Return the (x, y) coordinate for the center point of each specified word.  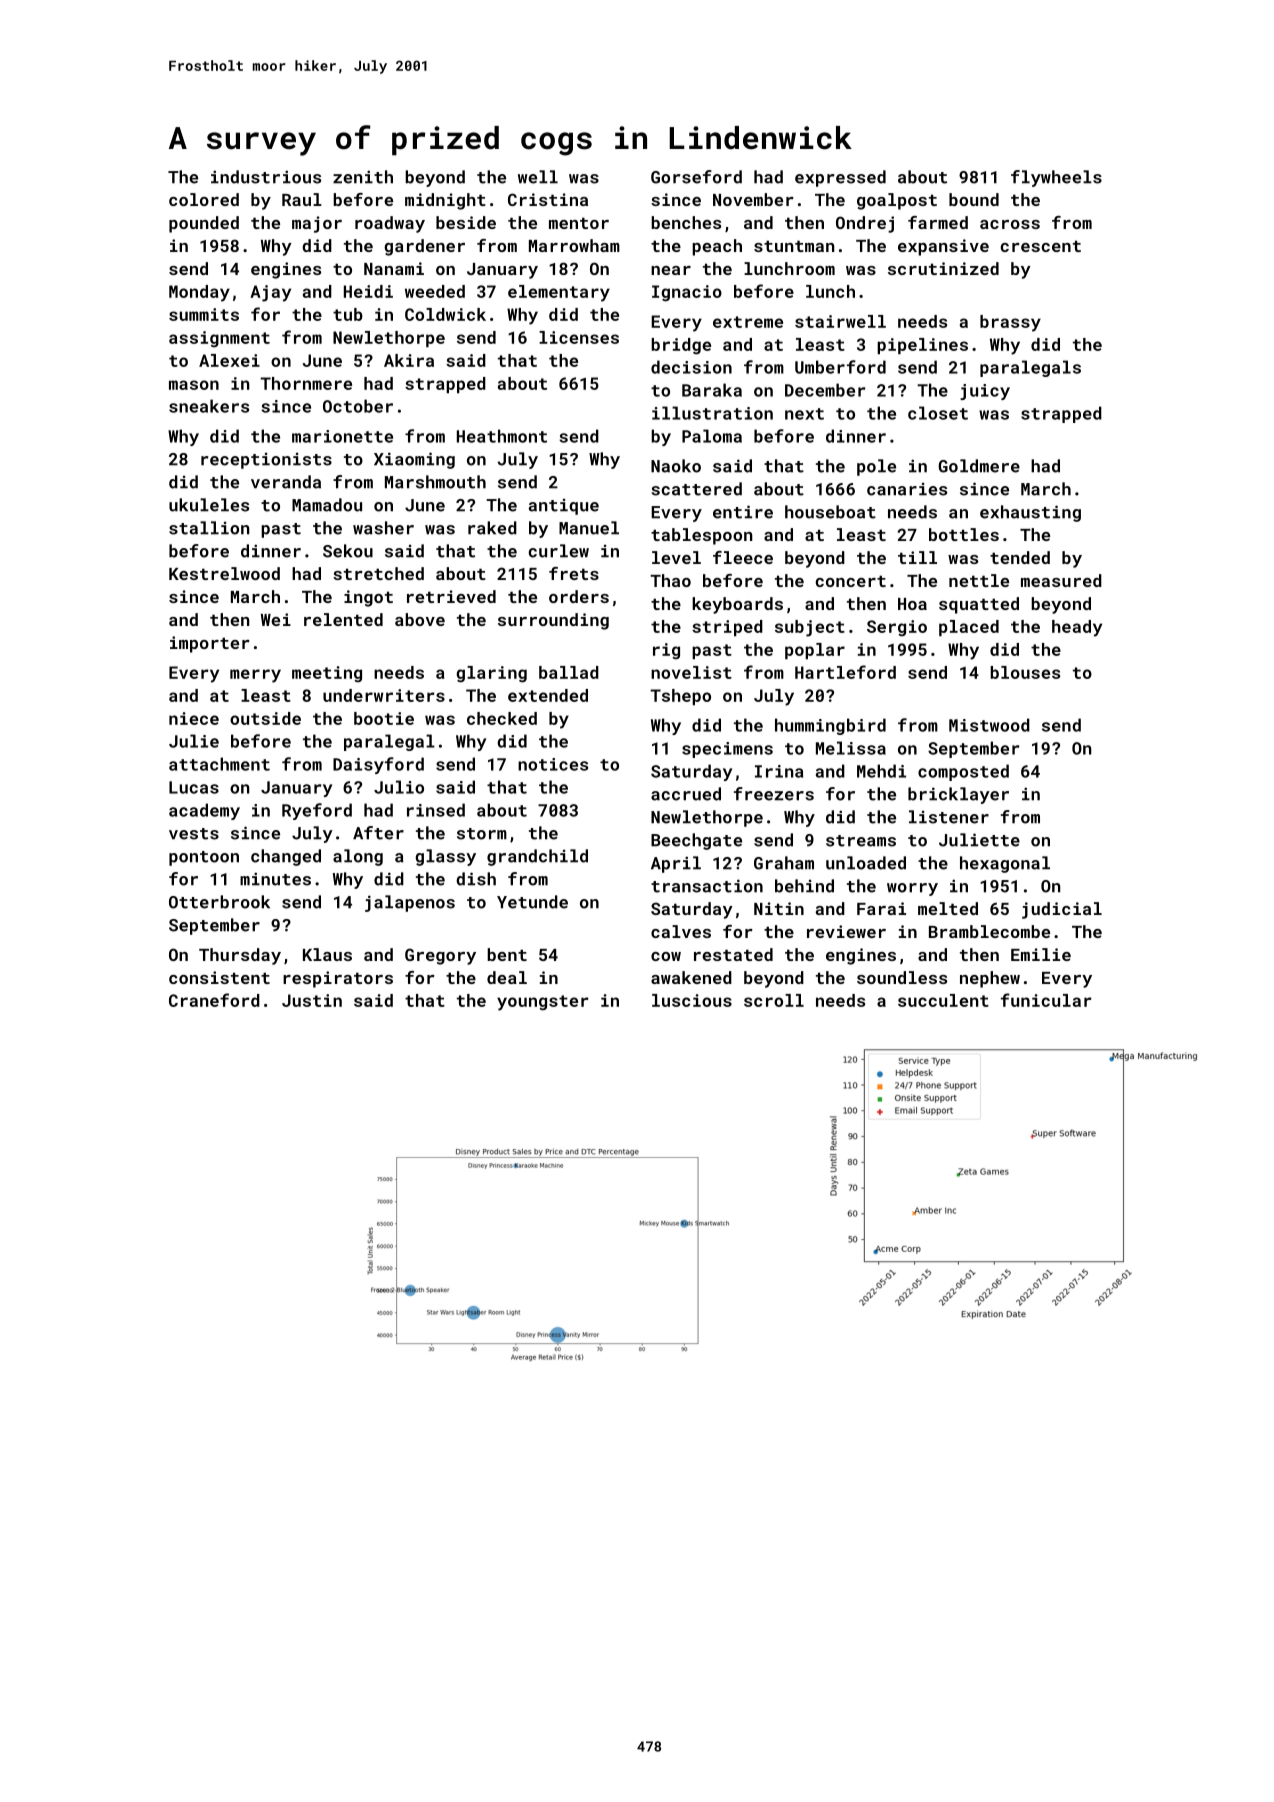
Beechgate (696, 841)
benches (686, 222)
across (1010, 224)
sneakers (209, 406)
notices (553, 764)
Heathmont (502, 436)
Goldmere (979, 466)
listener (949, 817)
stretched (378, 573)
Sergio (897, 628)
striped (727, 628)
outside (265, 718)
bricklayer (958, 795)
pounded (204, 224)
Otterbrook (219, 902)
